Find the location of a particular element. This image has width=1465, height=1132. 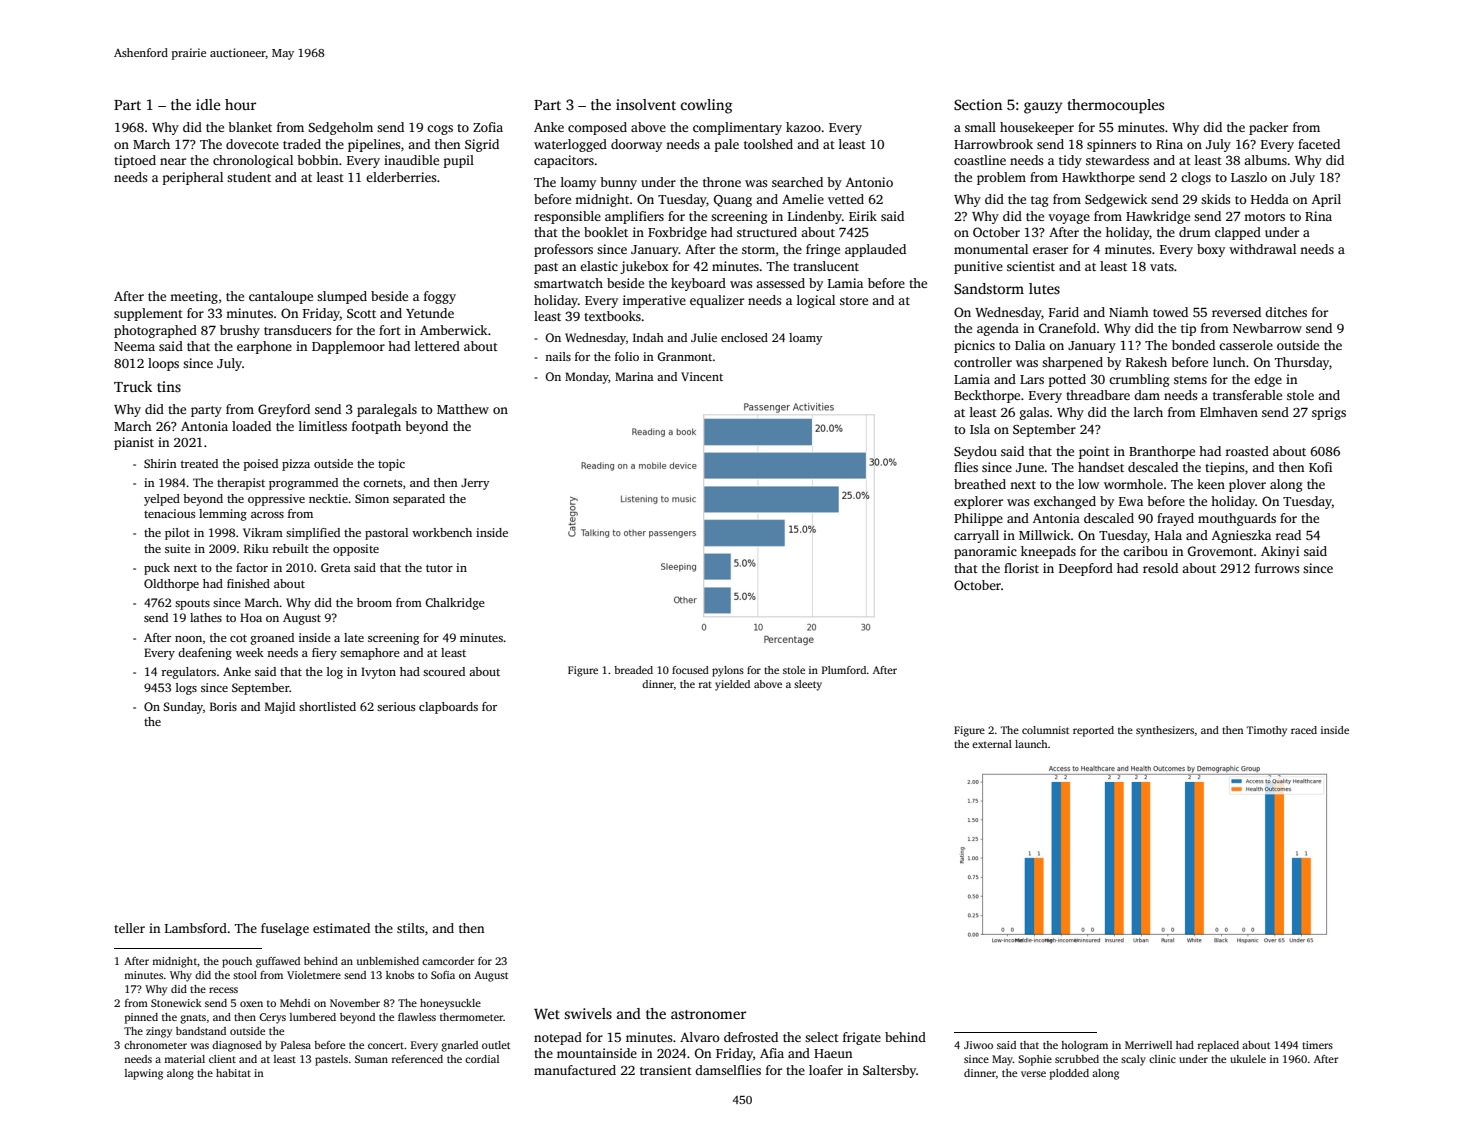

florist is located at coordinates (1021, 568).
